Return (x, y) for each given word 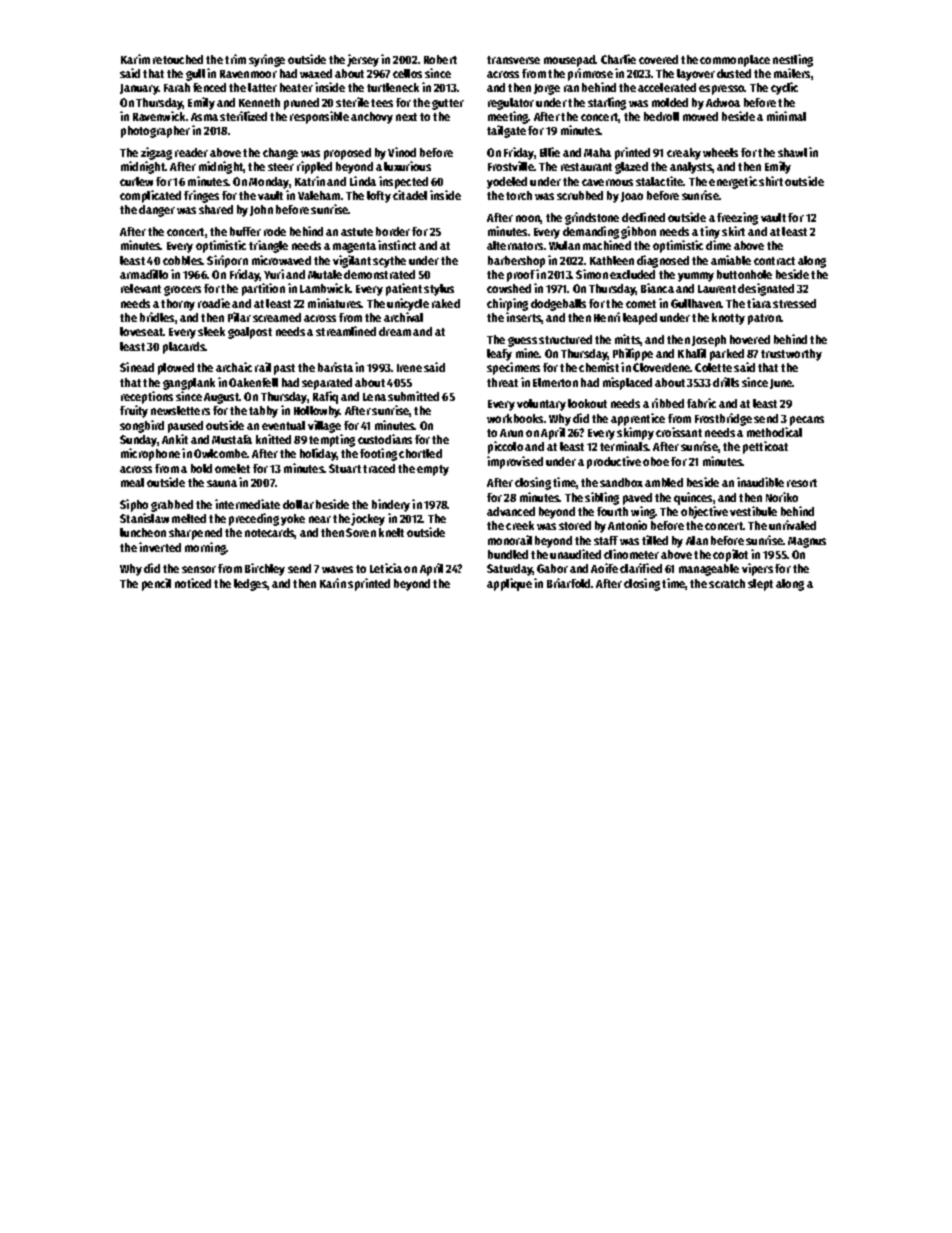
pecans (807, 421)
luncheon (143, 532)
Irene (409, 368)
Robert (440, 59)
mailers (792, 73)
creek (520, 525)
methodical (774, 432)
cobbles (183, 260)
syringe (267, 60)
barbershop (516, 262)
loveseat (142, 331)
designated (766, 289)
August (222, 398)
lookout (587, 403)
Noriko (782, 497)
